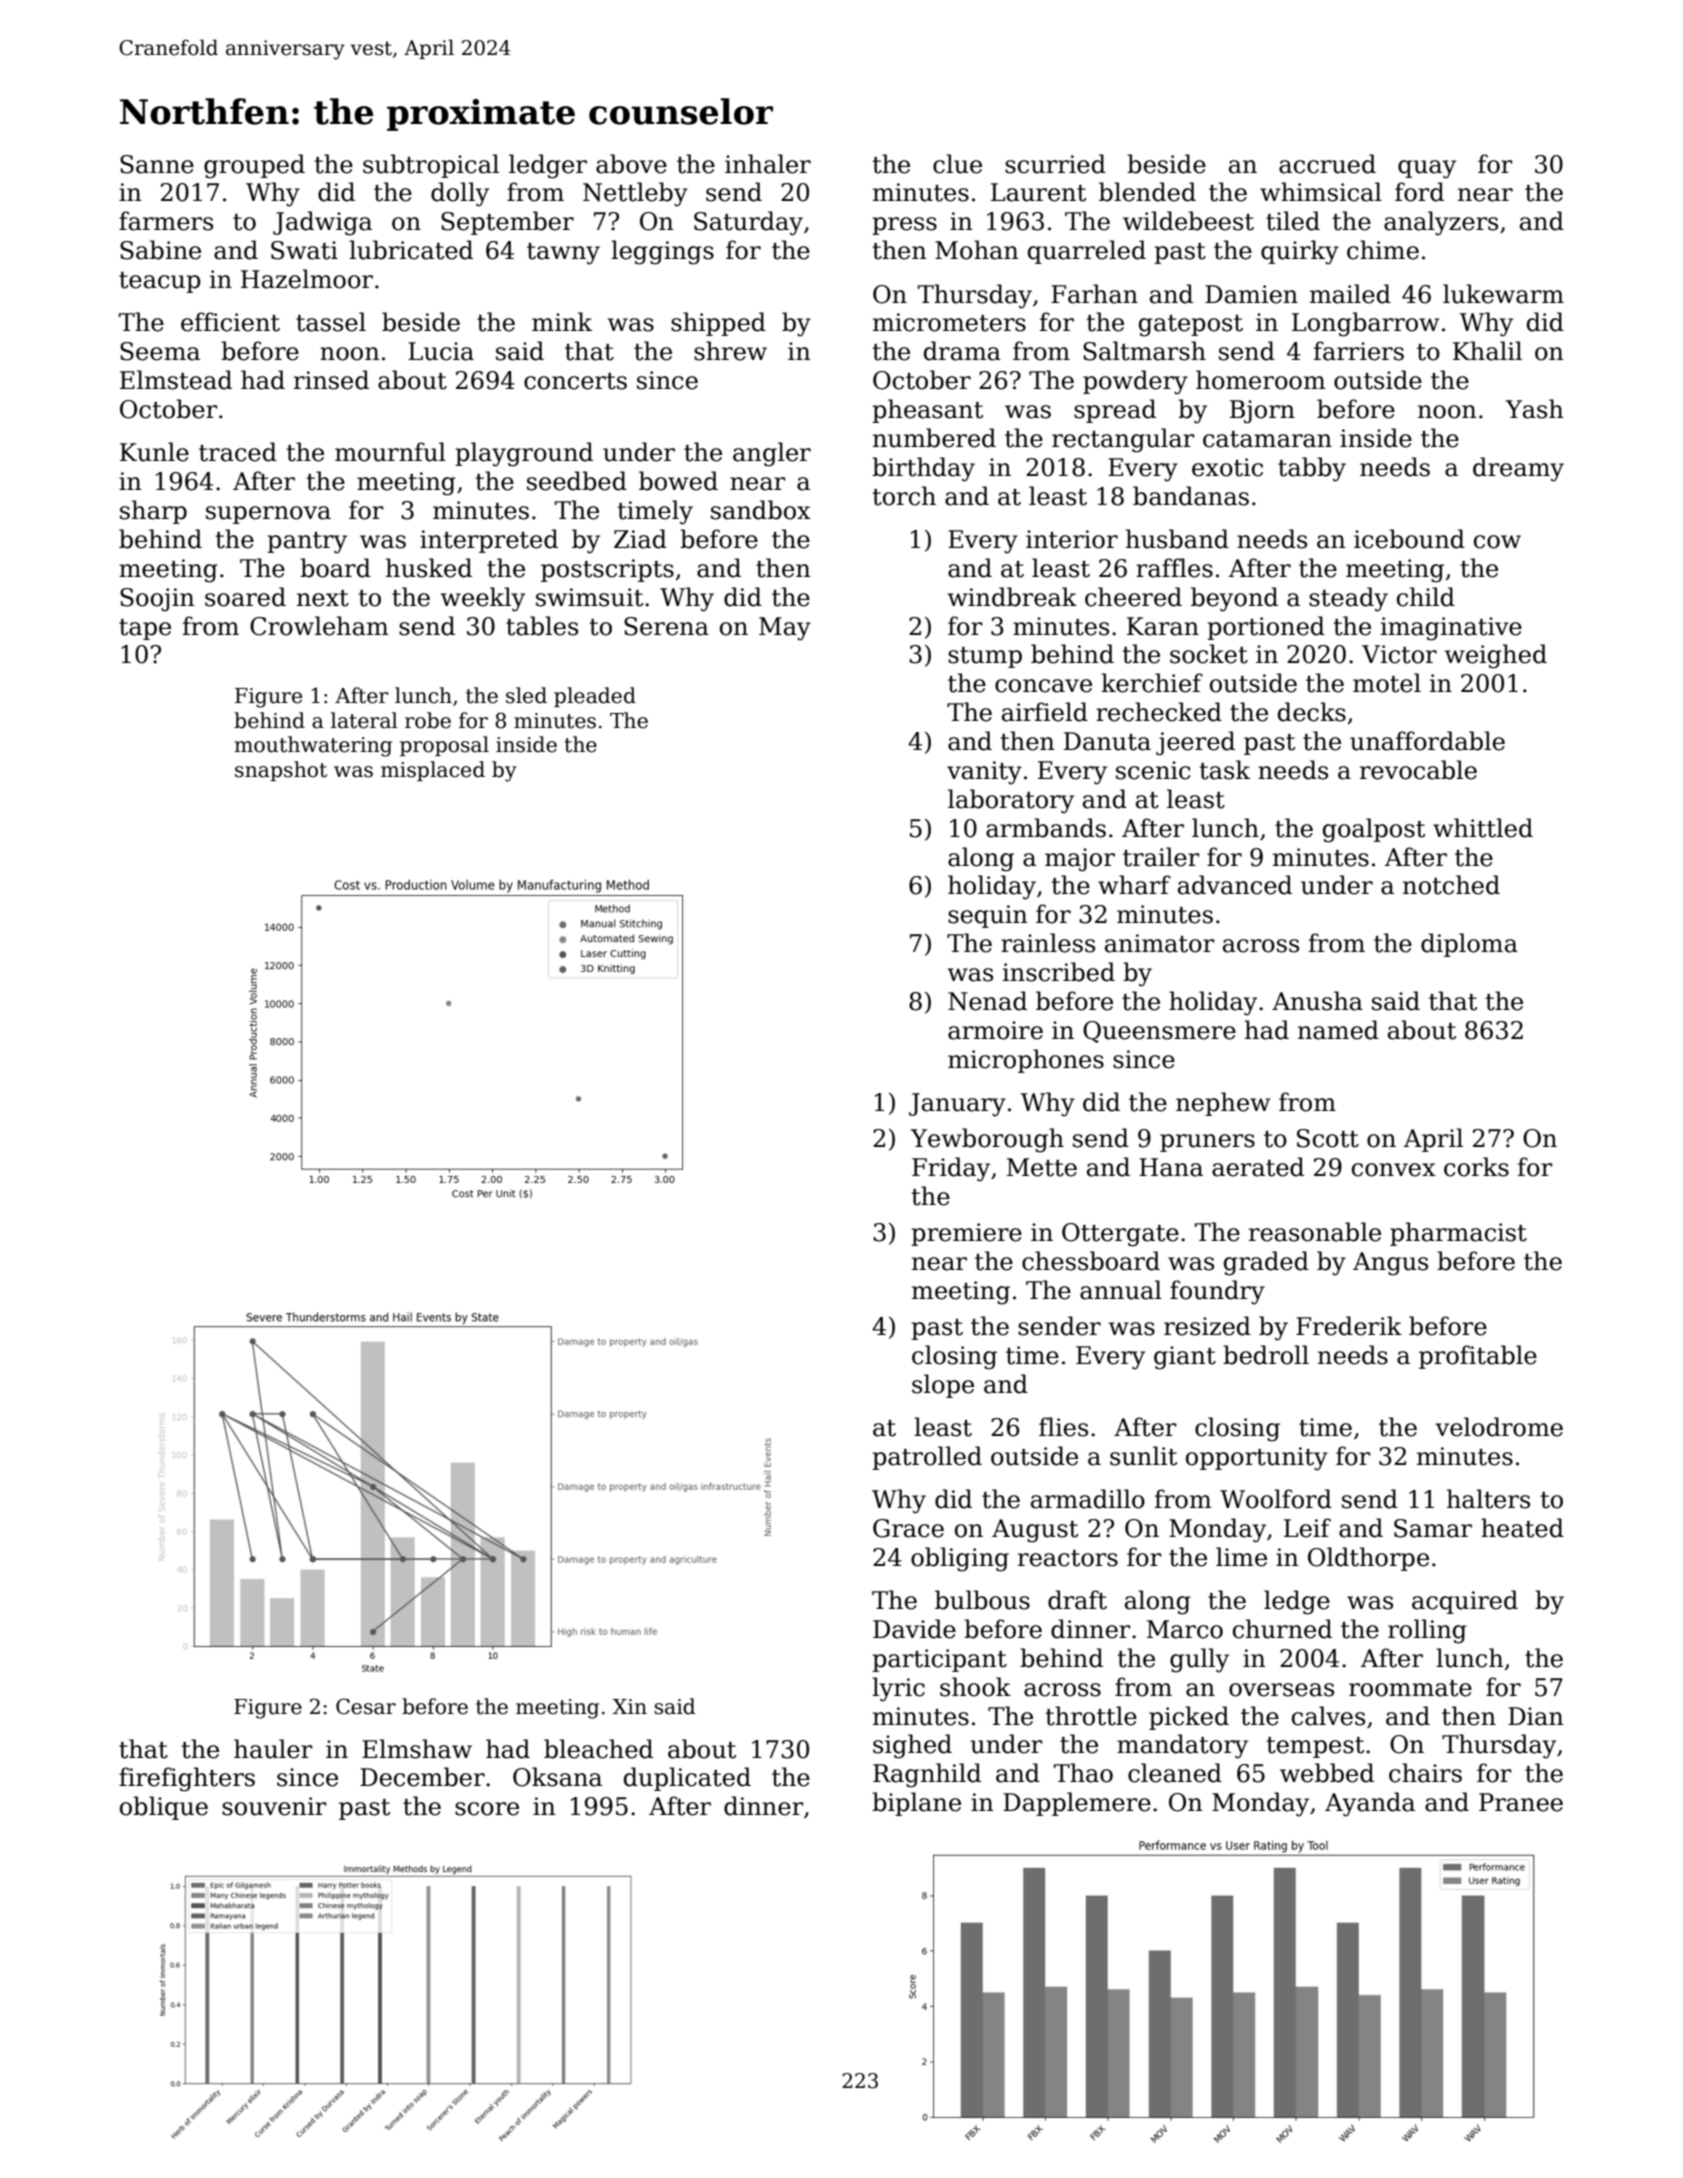 The image size is (1683, 2178). What do you see at coordinates (1427, 169) in the screenshot?
I see `quay` at bounding box center [1427, 169].
